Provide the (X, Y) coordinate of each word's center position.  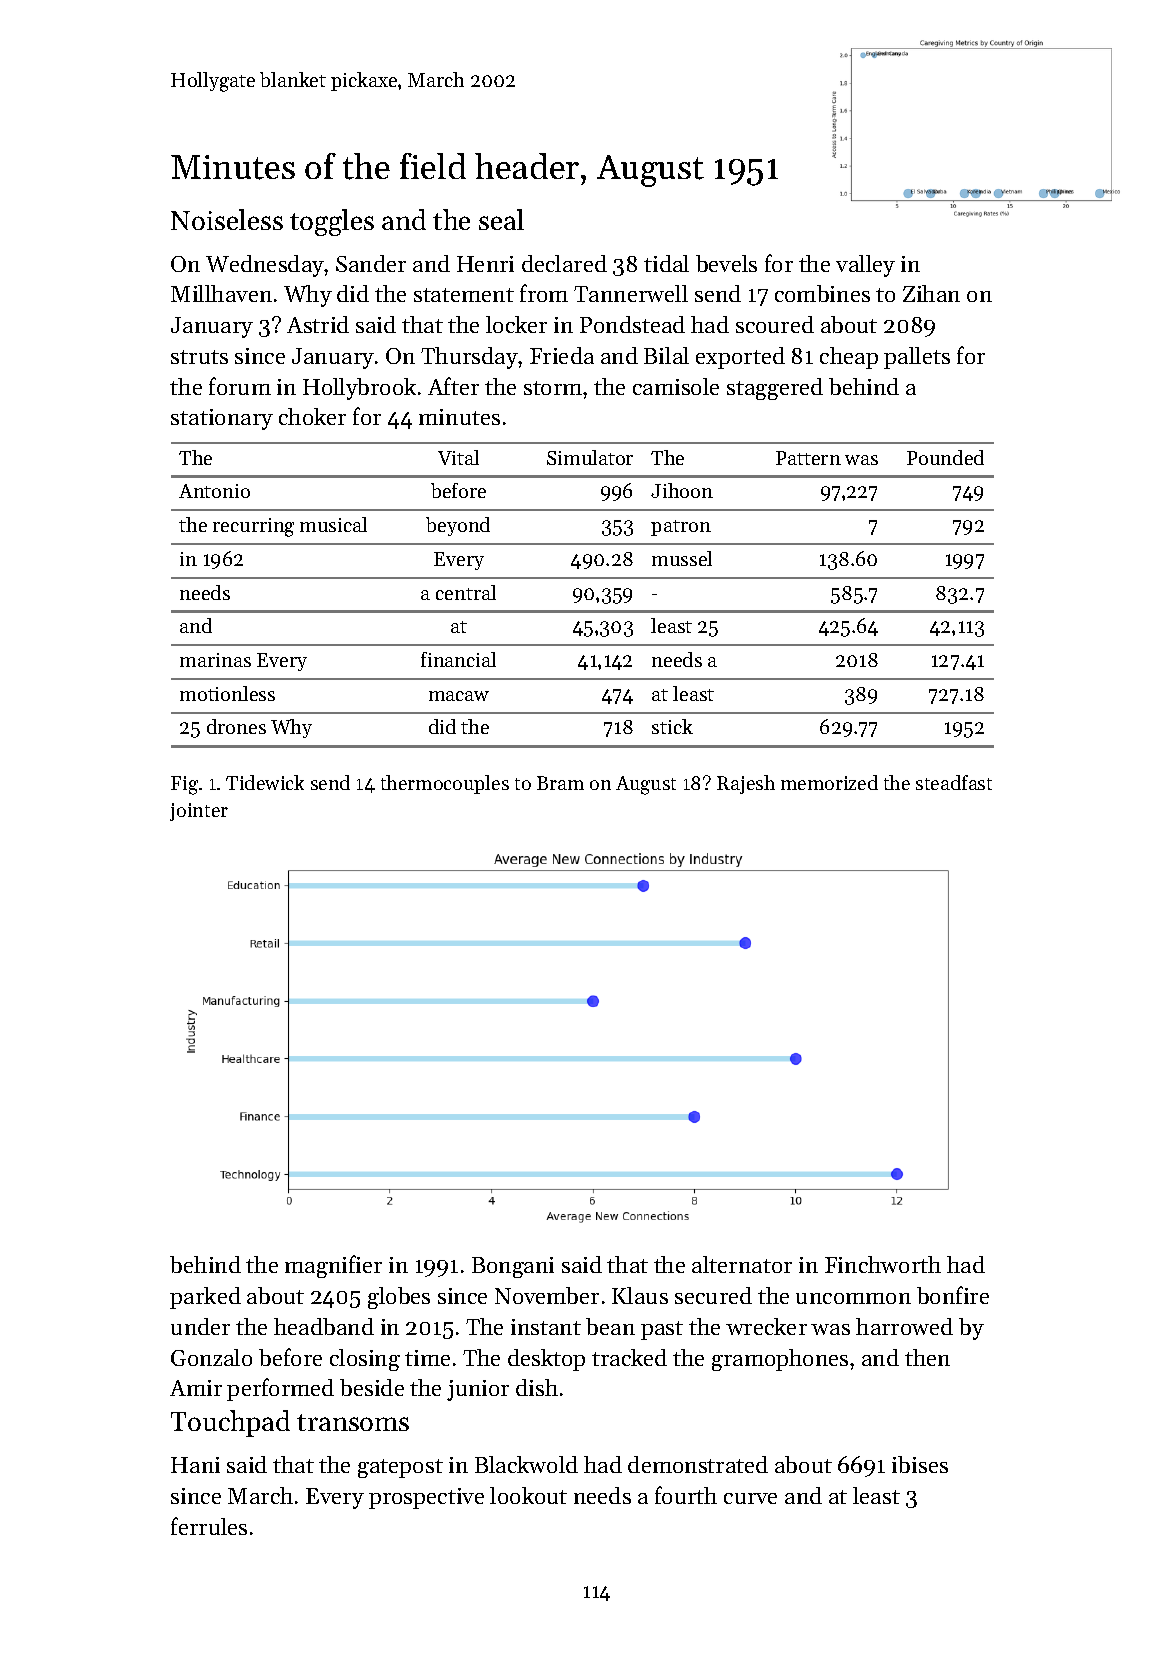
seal (501, 219)
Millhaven (221, 293)
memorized (829, 782)
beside (372, 1387)
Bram (560, 783)
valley (865, 266)
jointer (199, 812)
